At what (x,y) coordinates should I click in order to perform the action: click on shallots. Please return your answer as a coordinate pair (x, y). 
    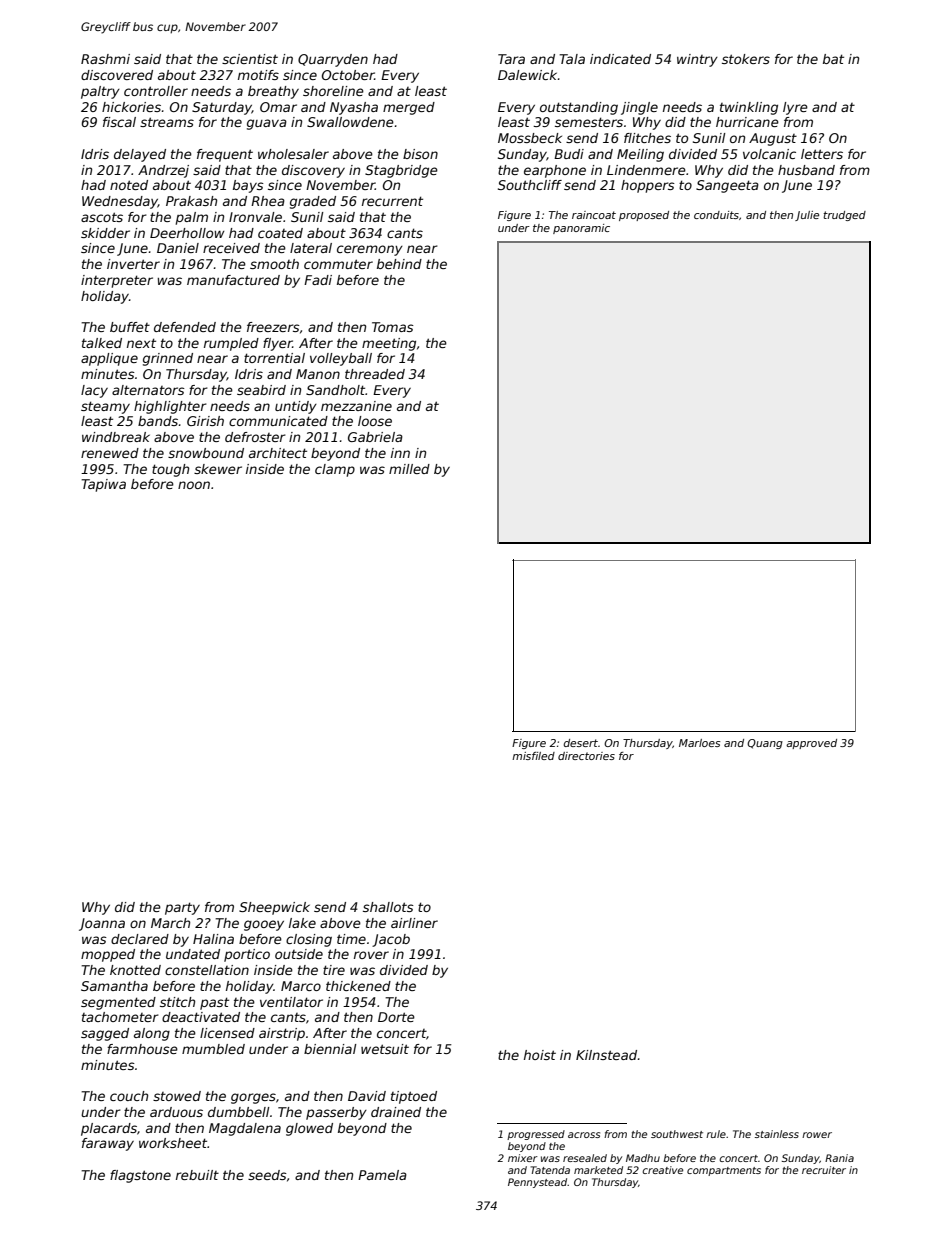
    Looking at the image, I should click on (388, 907).
